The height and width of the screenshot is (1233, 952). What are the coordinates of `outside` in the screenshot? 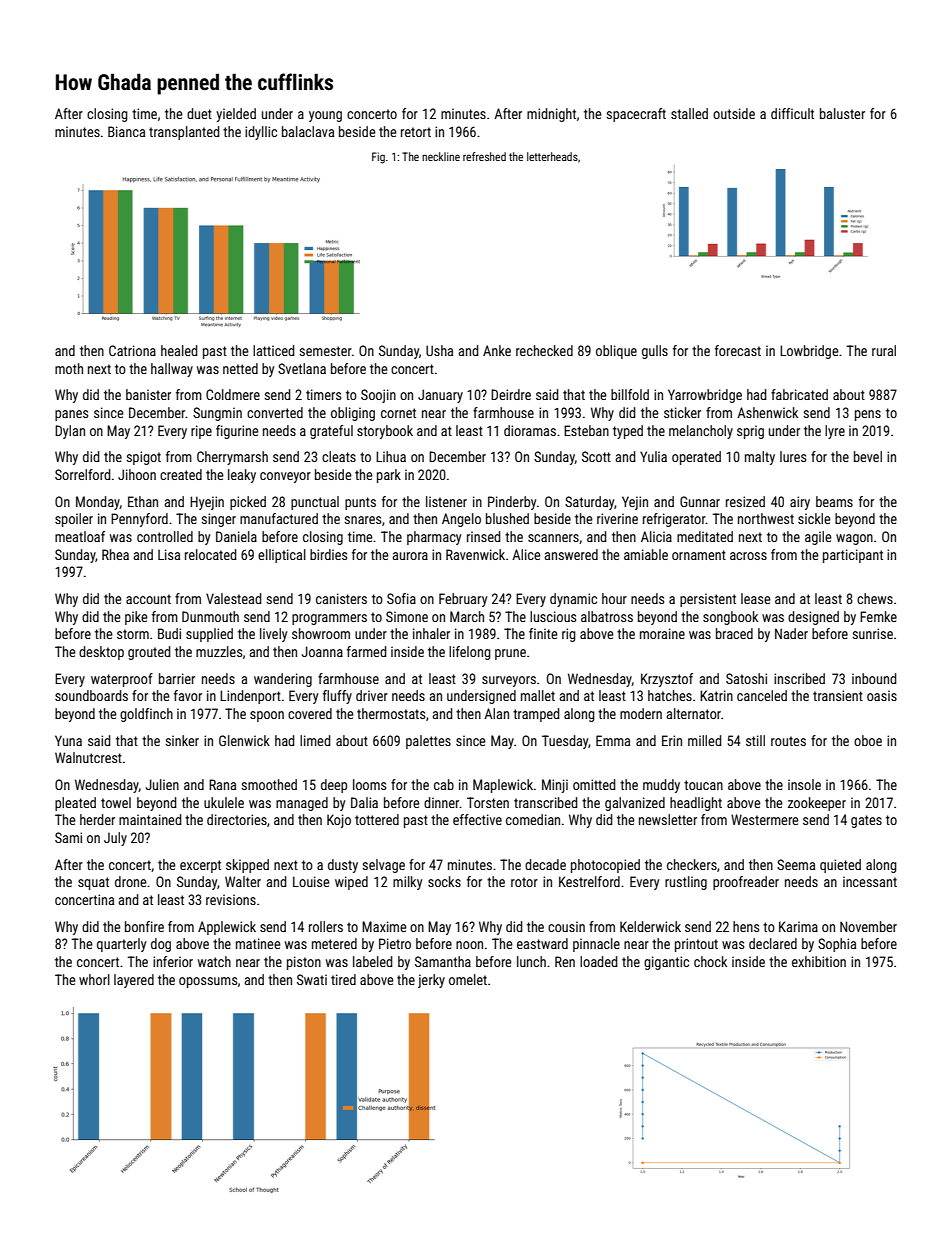 It's located at (734, 113).
